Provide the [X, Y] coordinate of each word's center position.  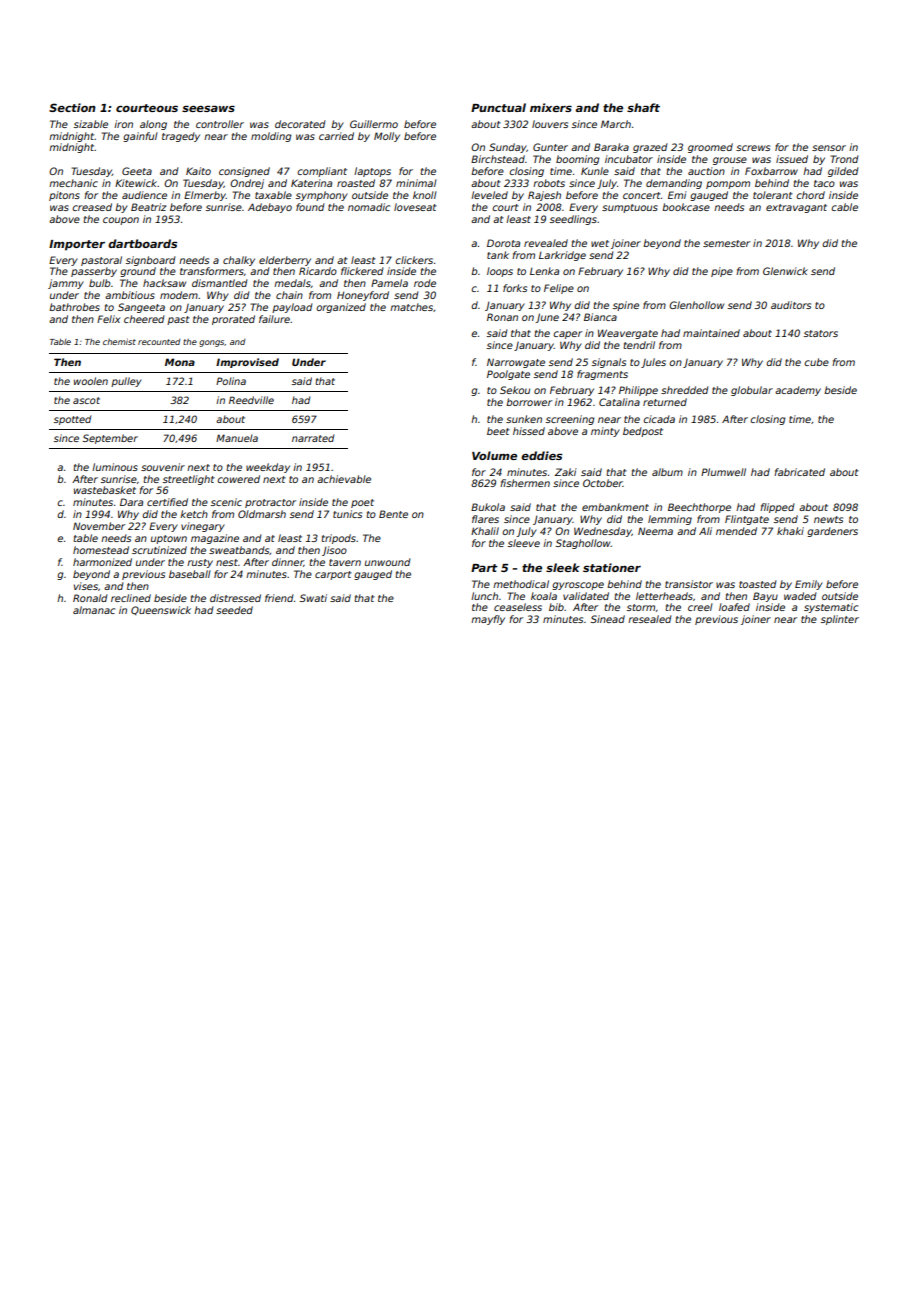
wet [600, 243]
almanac [94, 610]
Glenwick [785, 271]
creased [92, 207]
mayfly [488, 620]
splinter [840, 620]
